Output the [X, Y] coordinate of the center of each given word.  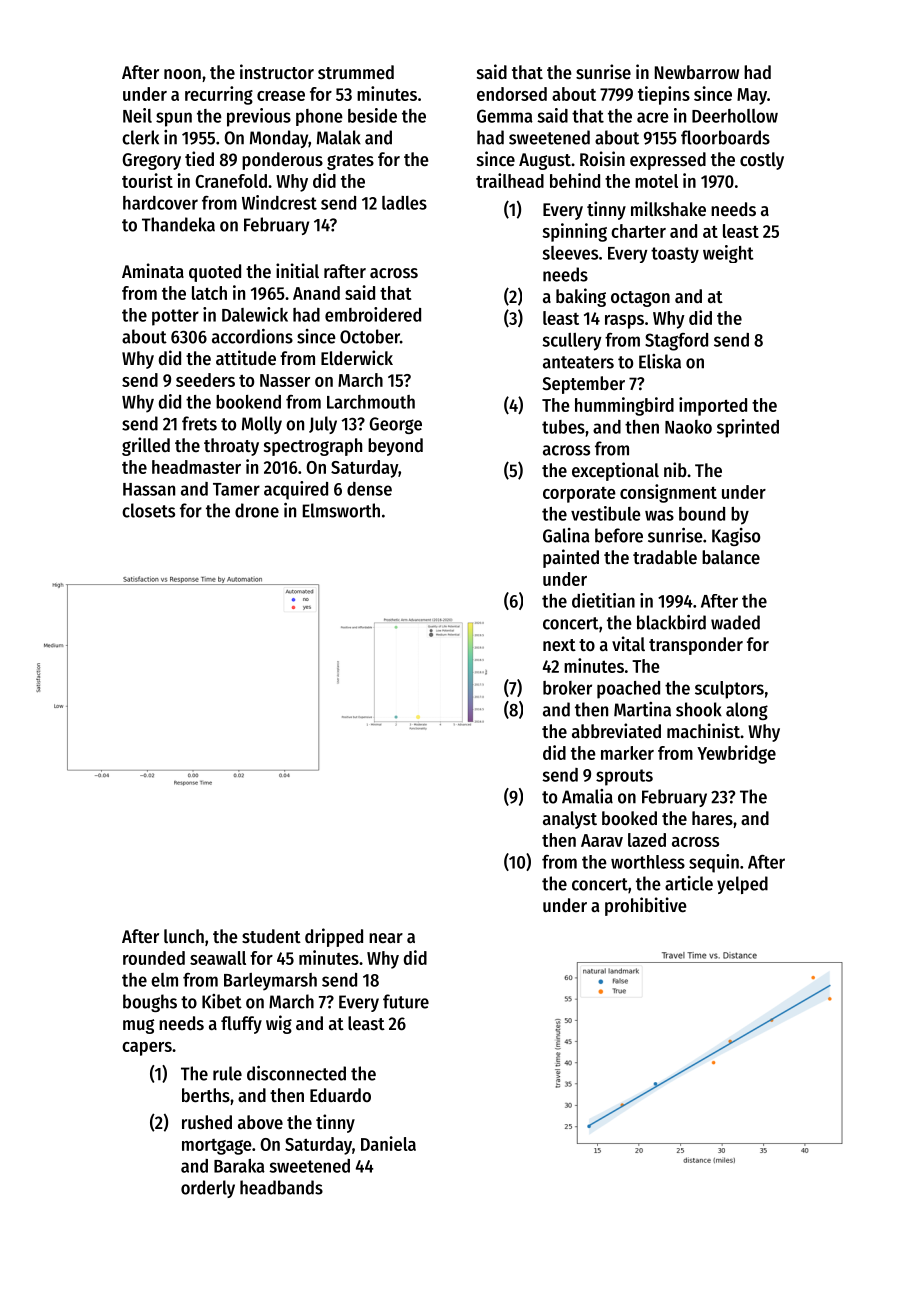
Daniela [388, 1143]
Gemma [505, 116]
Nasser [285, 380]
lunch [184, 936]
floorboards [725, 137]
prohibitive [646, 906]
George [395, 425]
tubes [563, 427]
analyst [570, 820]
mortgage [217, 1147]
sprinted [748, 428]
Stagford [676, 342]
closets [148, 510]
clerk [140, 137]
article [689, 883]
